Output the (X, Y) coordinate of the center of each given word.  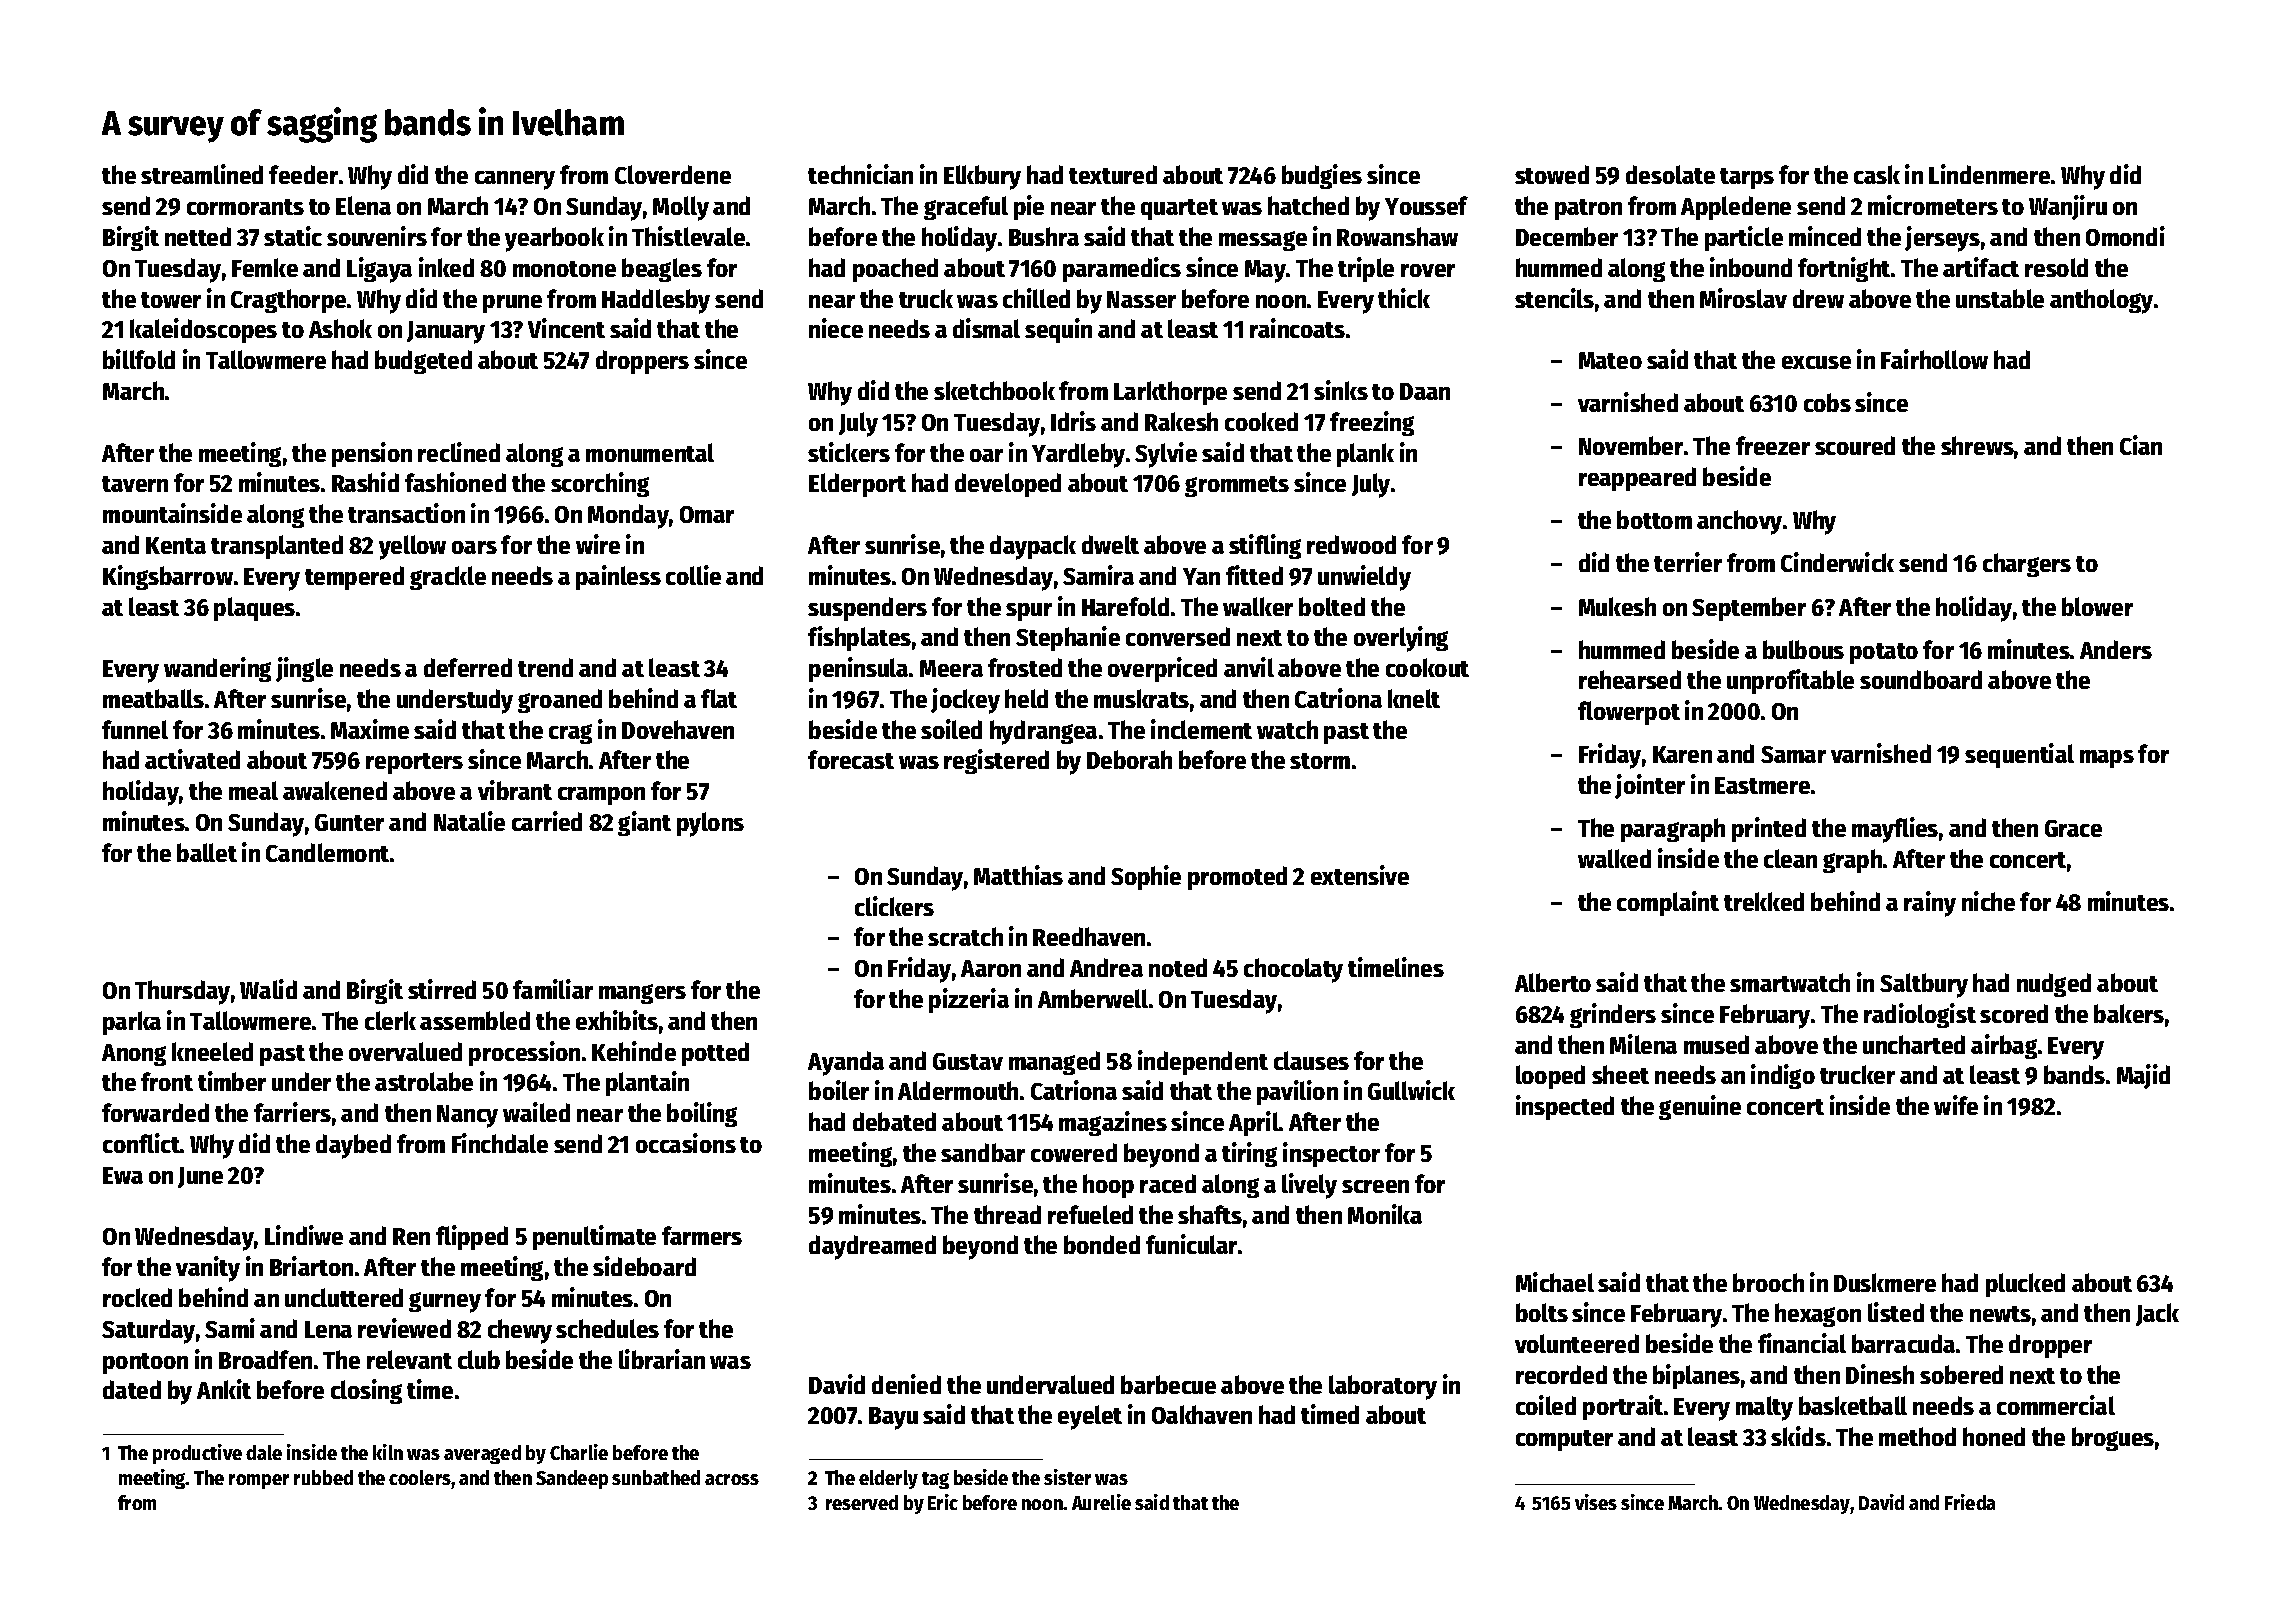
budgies (1322, 176)
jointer (1650, 786)
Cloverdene (673, 174)
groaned (560, 701)
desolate (1670, 174)
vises (1596, 1502)
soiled (951, 729)
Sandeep (572, 1479)
